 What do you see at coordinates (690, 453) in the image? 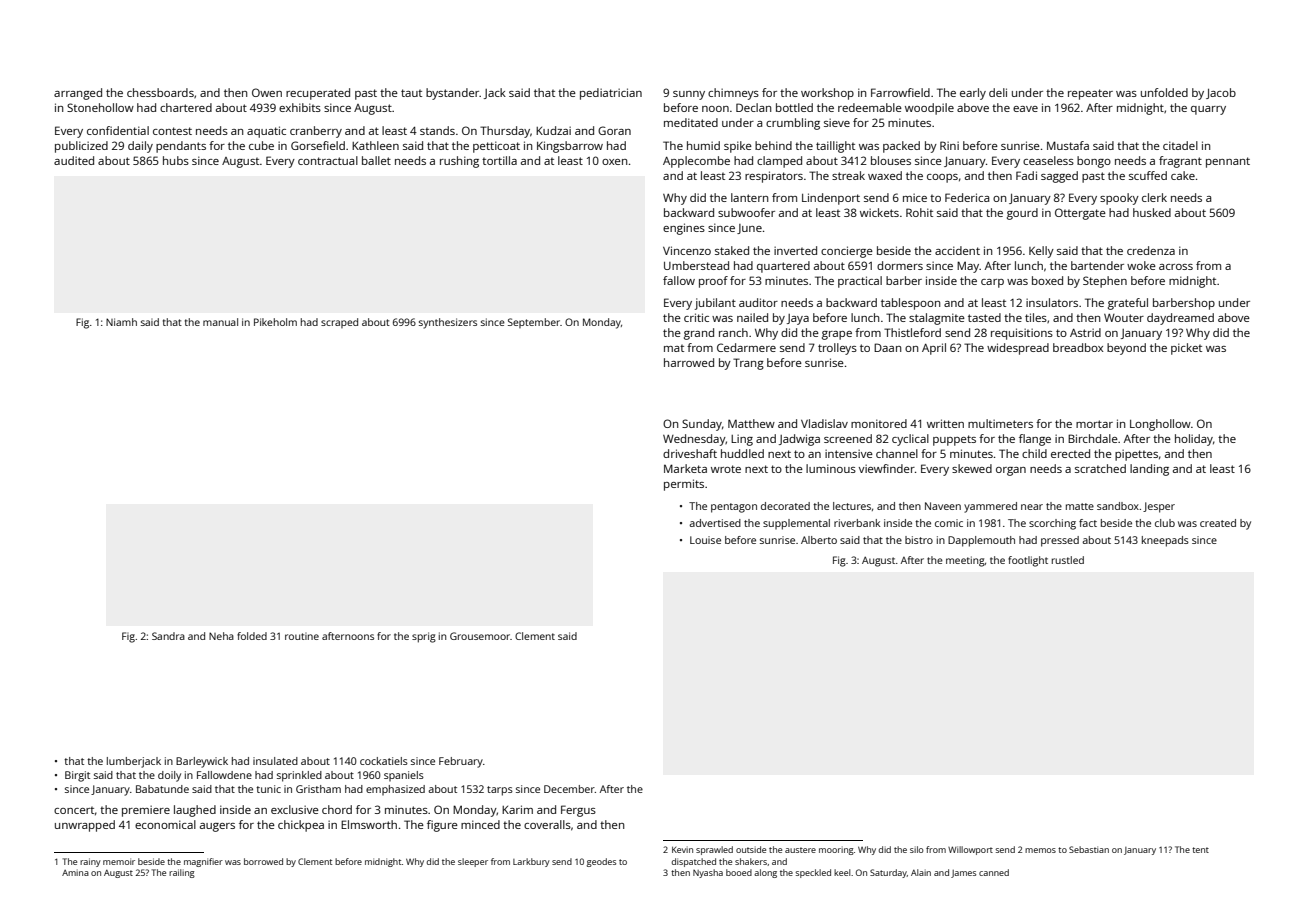
I see `driveshaft` at bounding box center [690, 453].
